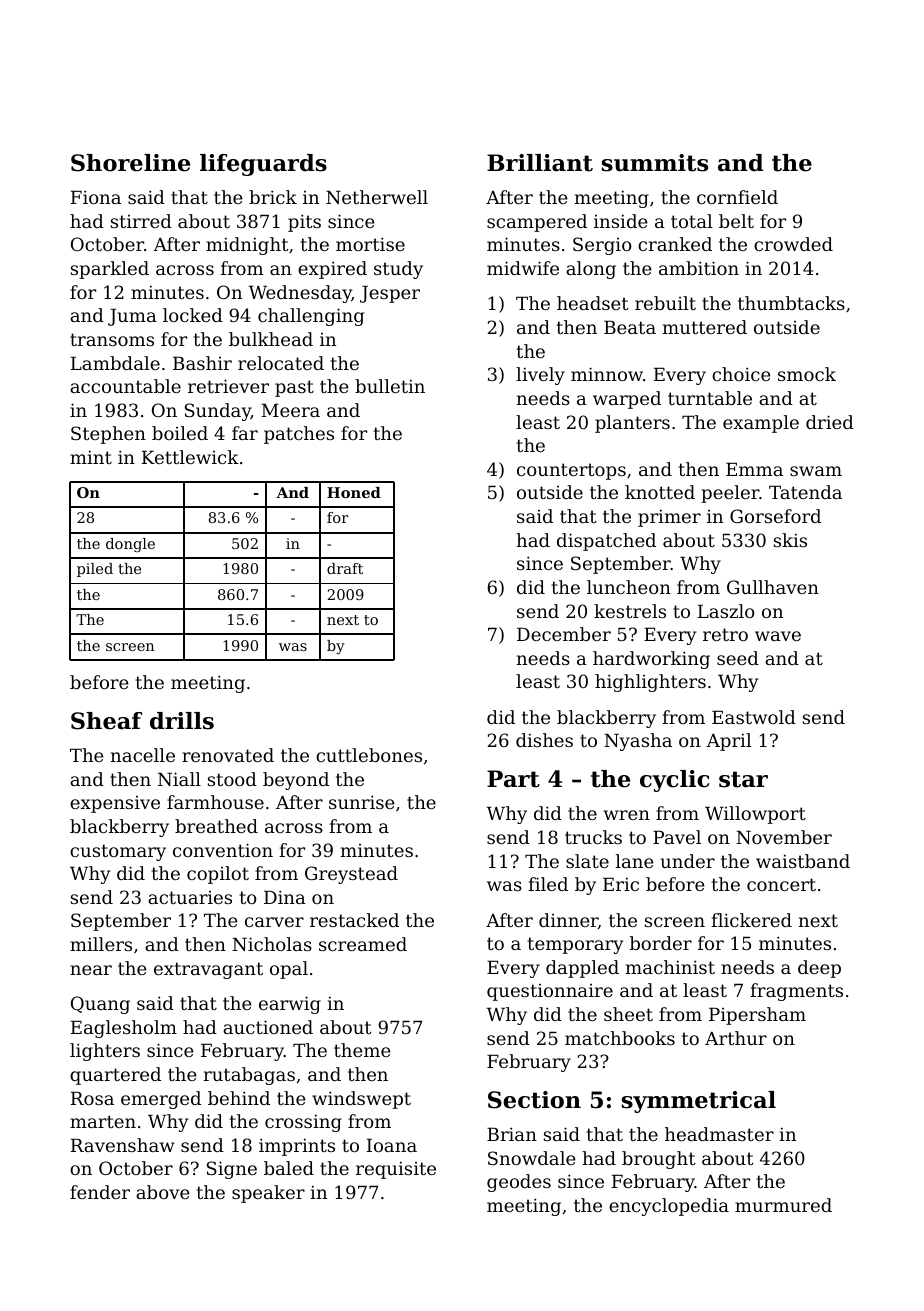 The image size is (924, 1311). What do you see at coordinates (362, 802) in the screenshot?
I see `sunrise` at bounding box center [362, 802].
